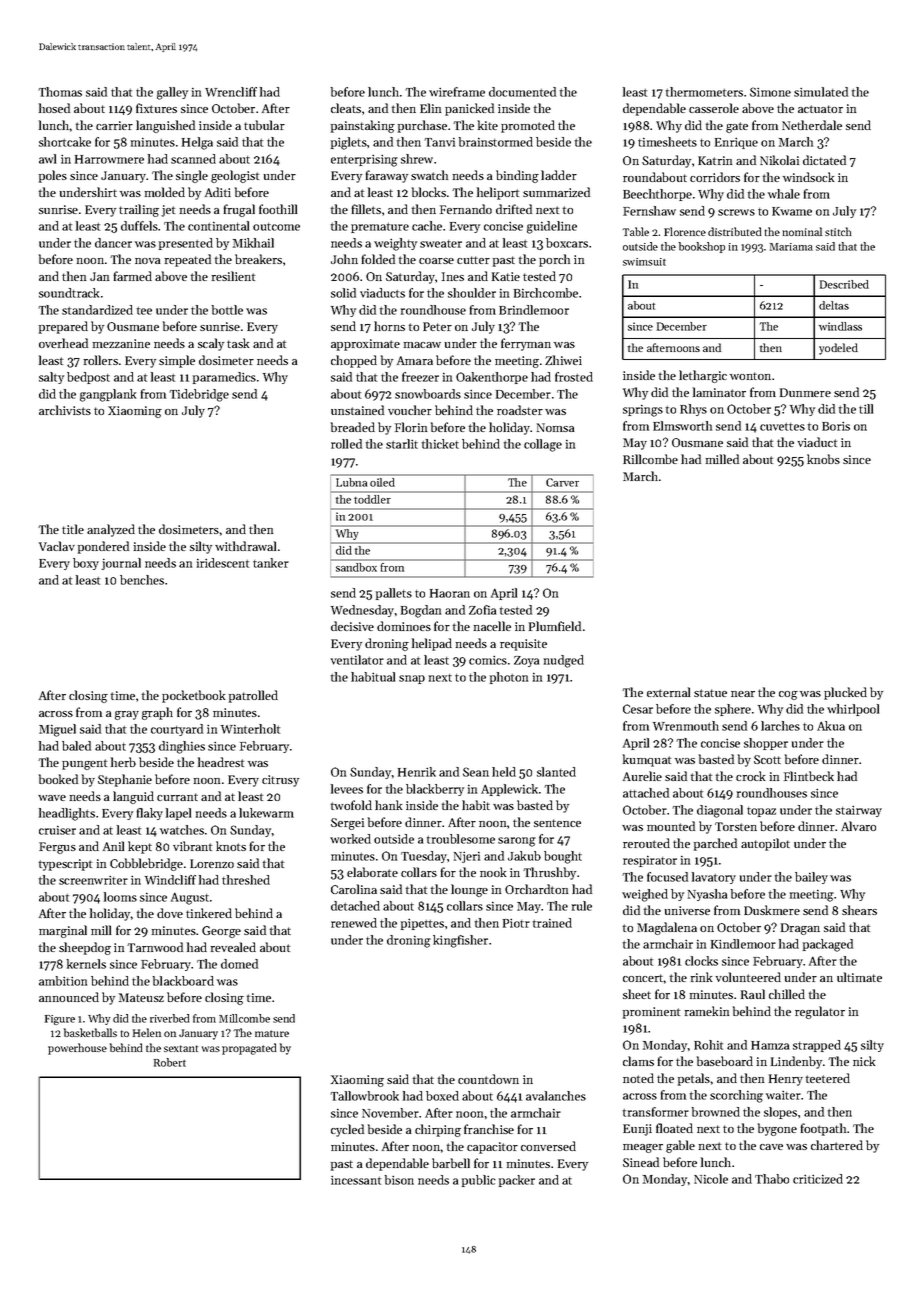  Describe the element at coordinates (155, 947) in the image. I see `Tarnwood` at that location.
